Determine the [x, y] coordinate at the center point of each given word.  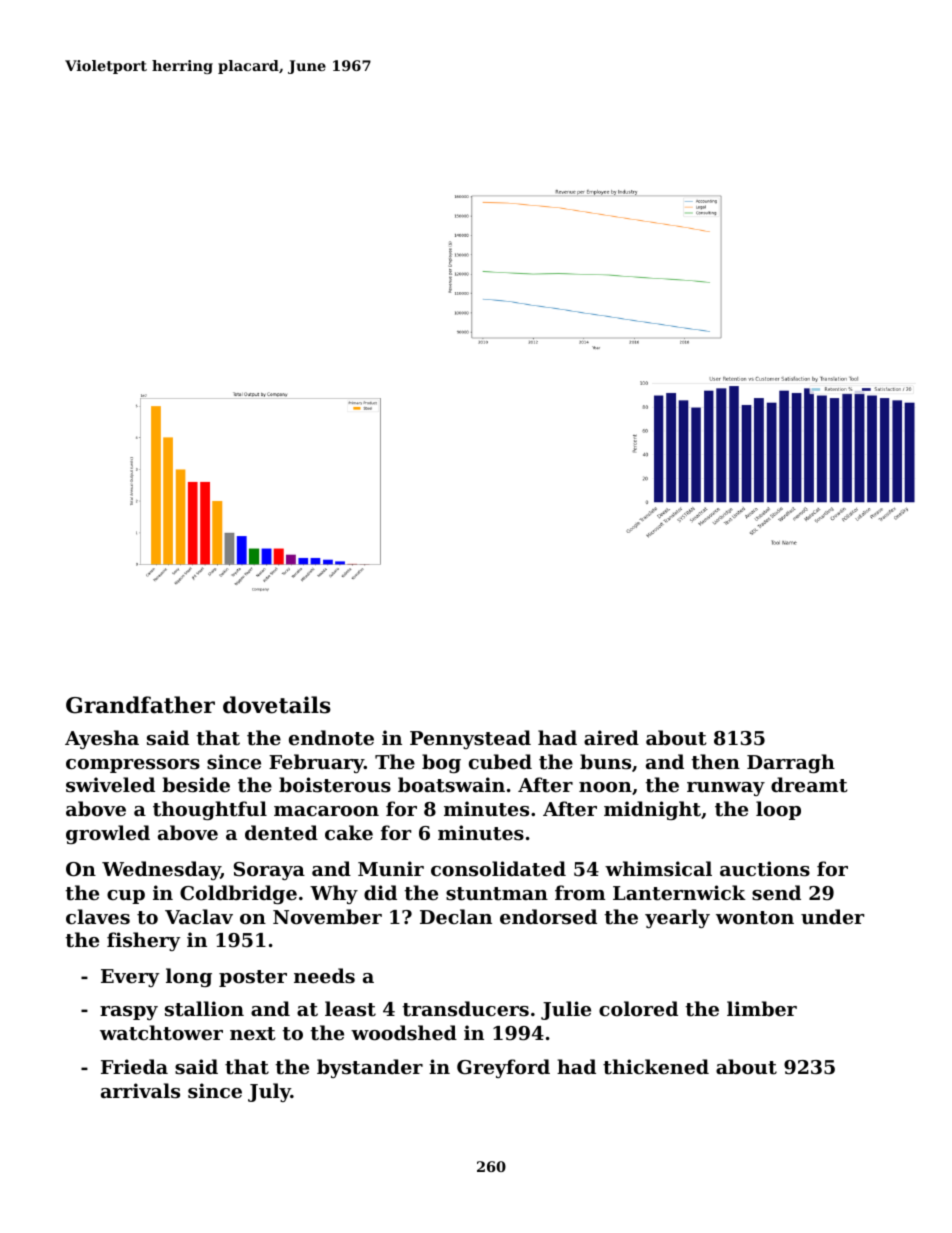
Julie [566, 1010]
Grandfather [140, 705]
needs [324, 975]
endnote [331, 738]
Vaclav [199, 916]
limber [762, 1008]
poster [253, 978]
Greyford [503, 1068]
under [832, 916]
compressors [133, 766]
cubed [500, 761]
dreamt [809, 784]
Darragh [791, 763]
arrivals [140, 1091]
